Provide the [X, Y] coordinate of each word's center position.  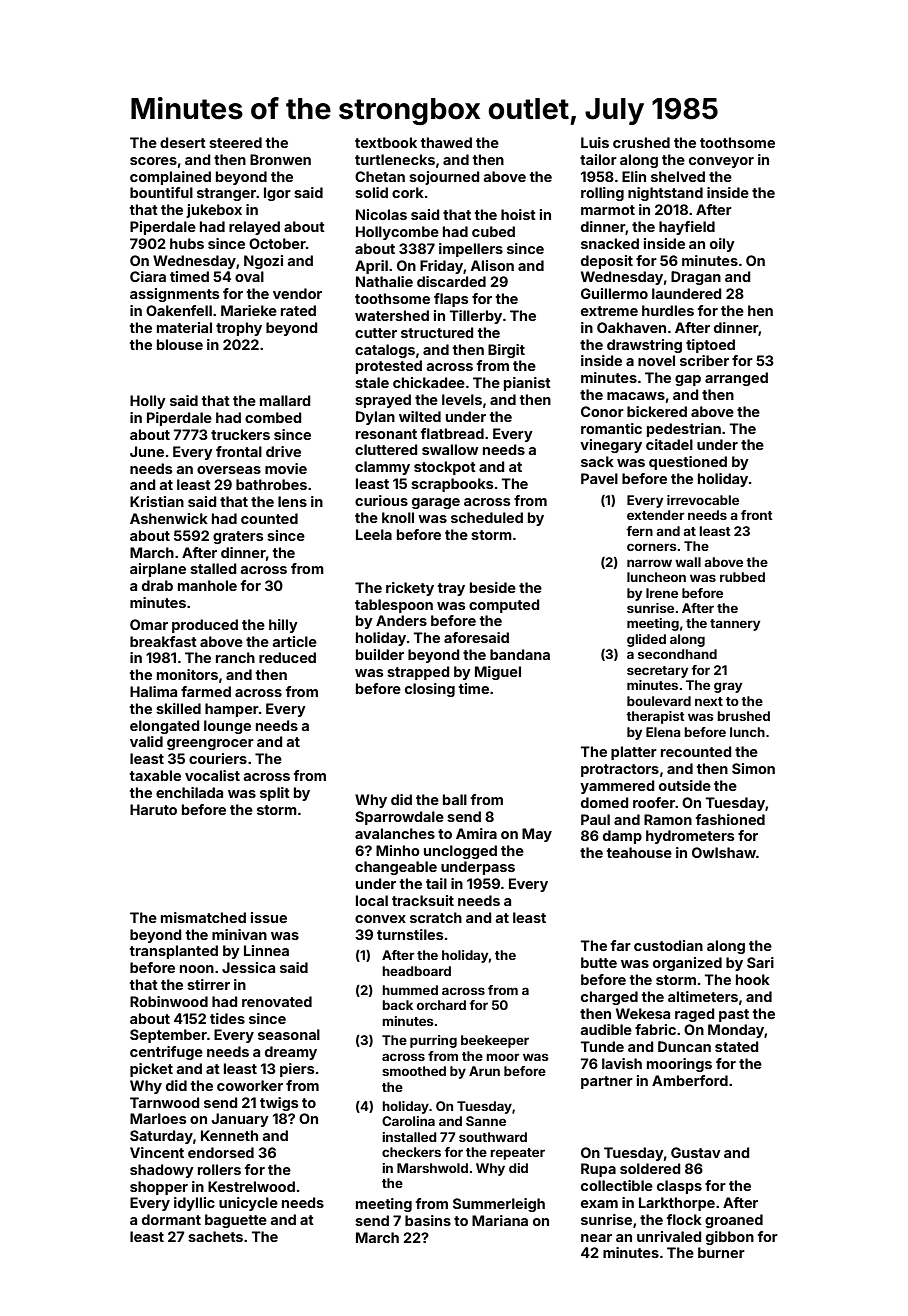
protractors [620, 770]
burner [721, 1252]
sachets [215, 1236]
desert [183, 142]
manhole [207, 585]
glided [646, 640]
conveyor [721, 162]
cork [408, 192]
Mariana [500, 1220]
